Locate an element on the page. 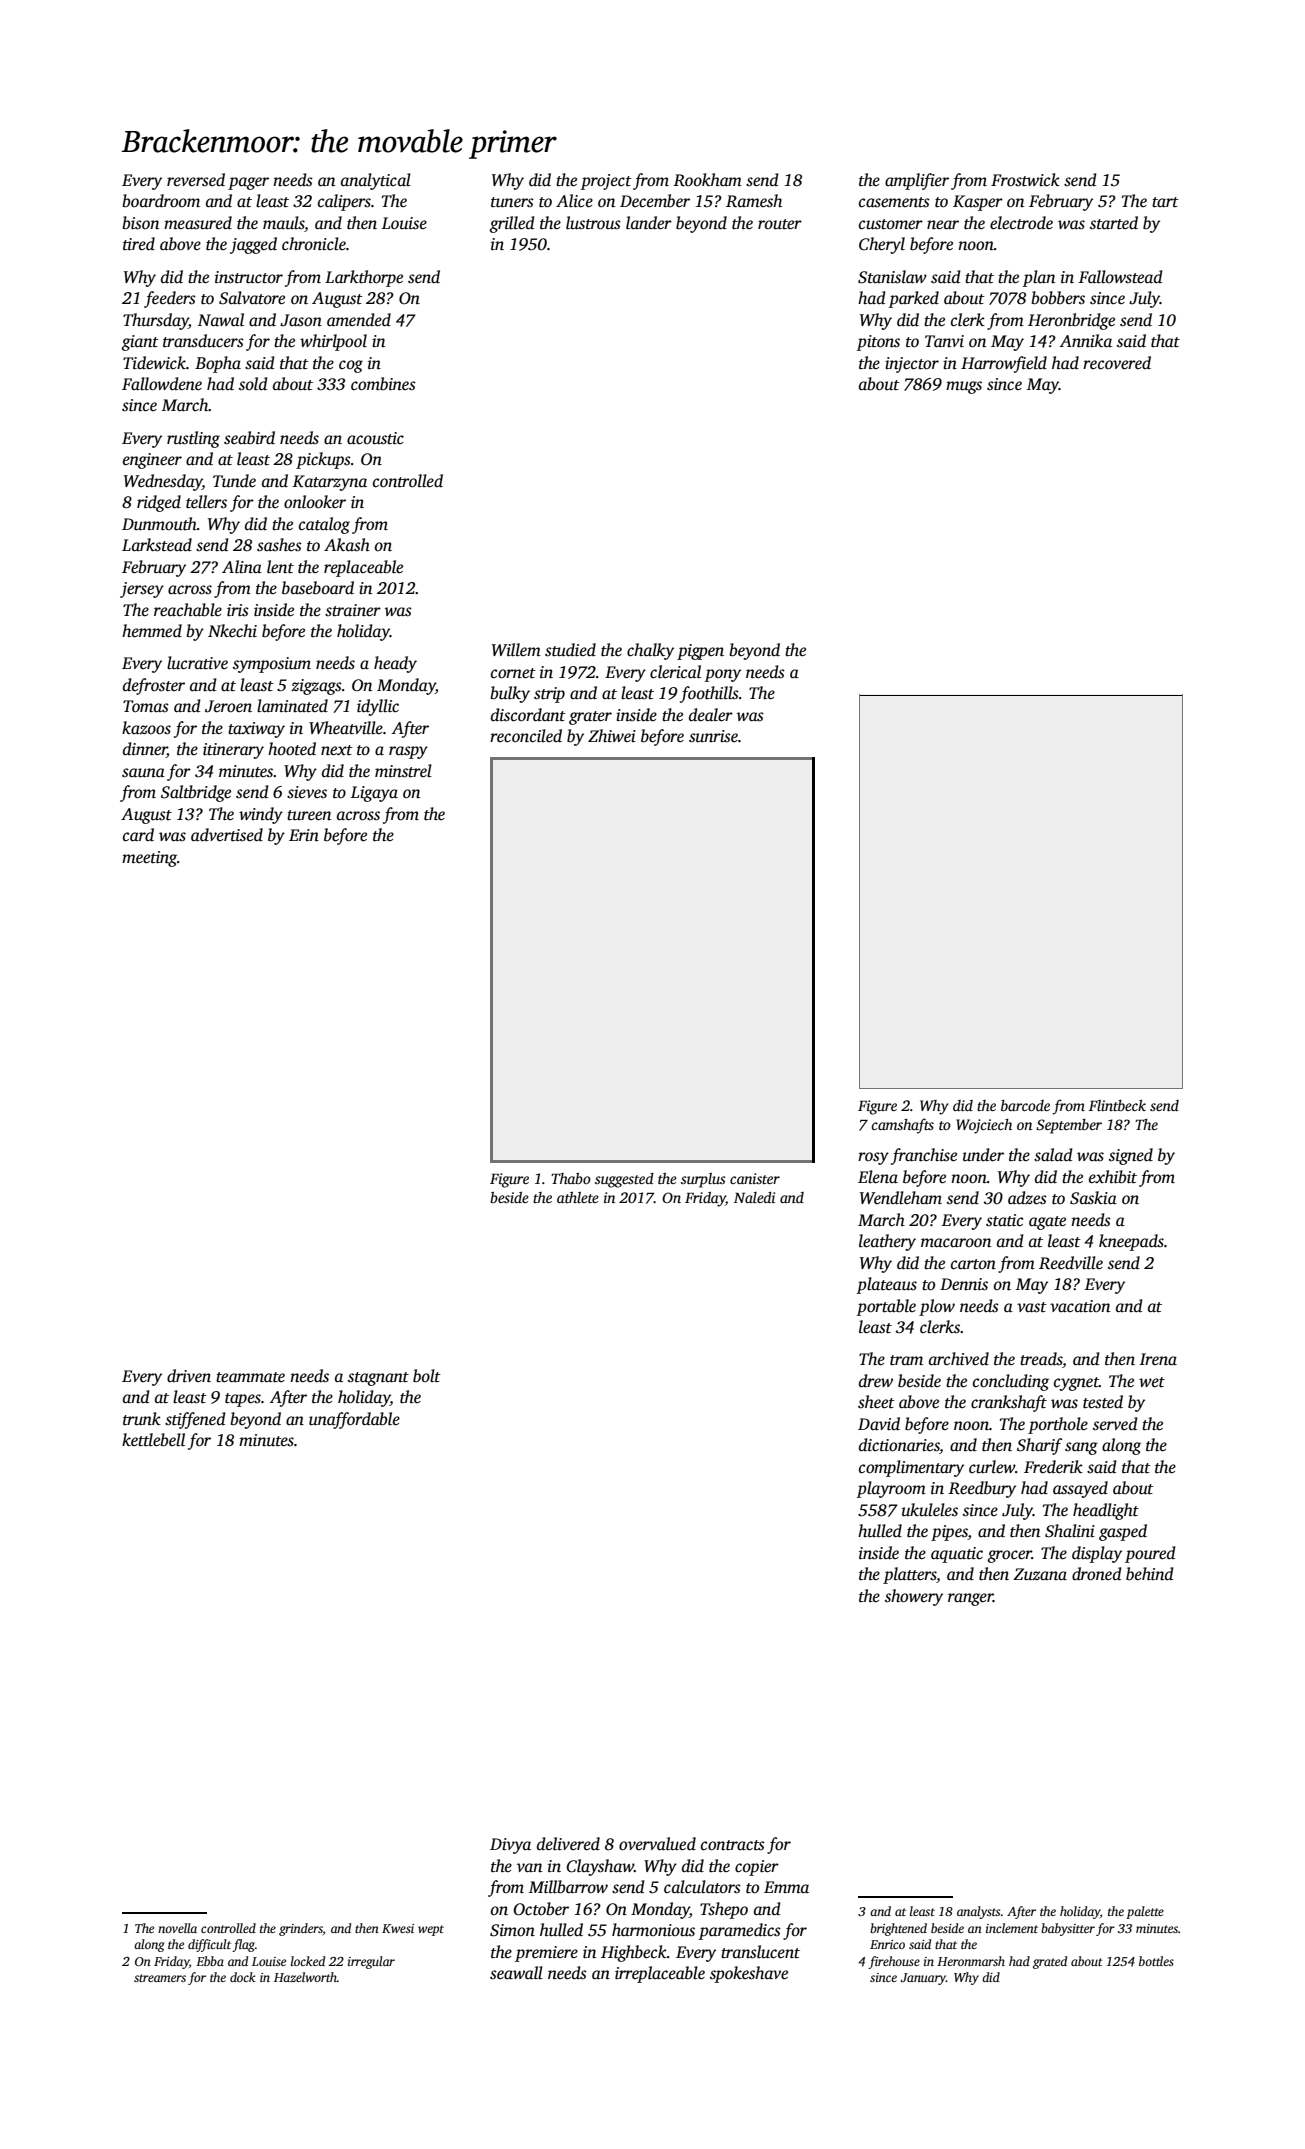 The image size is (1305, 2149). analysts is located at coordinates (978, 1912).
